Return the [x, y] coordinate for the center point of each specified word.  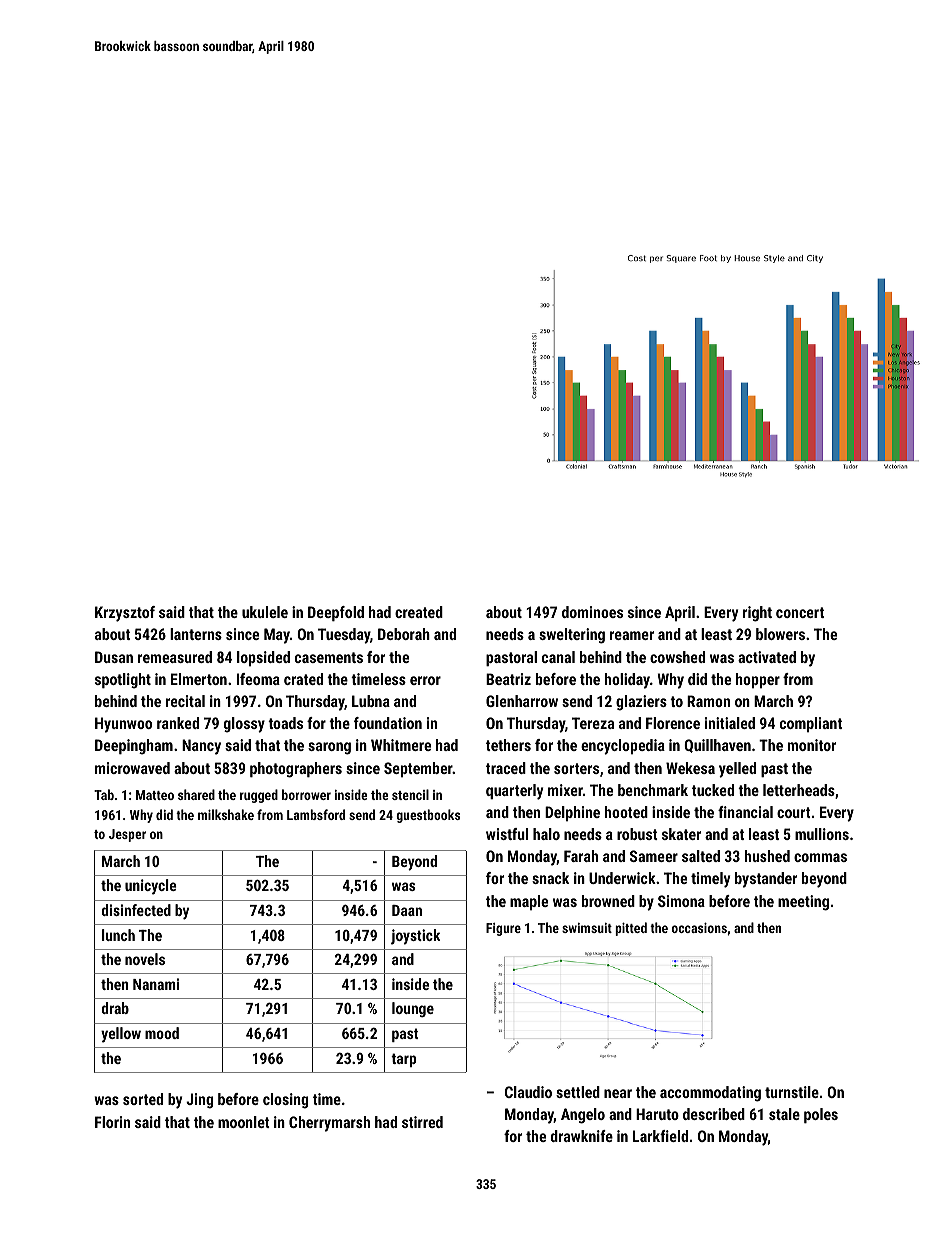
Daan [407, 910]
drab [115, 1008]
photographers [296, 770]
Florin [112, 1122]
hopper [758, 680]
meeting [803, 903]
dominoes [592, 612]
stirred [422, 1122]
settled [578, 1092]
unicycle [151, 887]
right [757, 614]
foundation [388, 723]
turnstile [792, 1092]
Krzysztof [125, 614]
